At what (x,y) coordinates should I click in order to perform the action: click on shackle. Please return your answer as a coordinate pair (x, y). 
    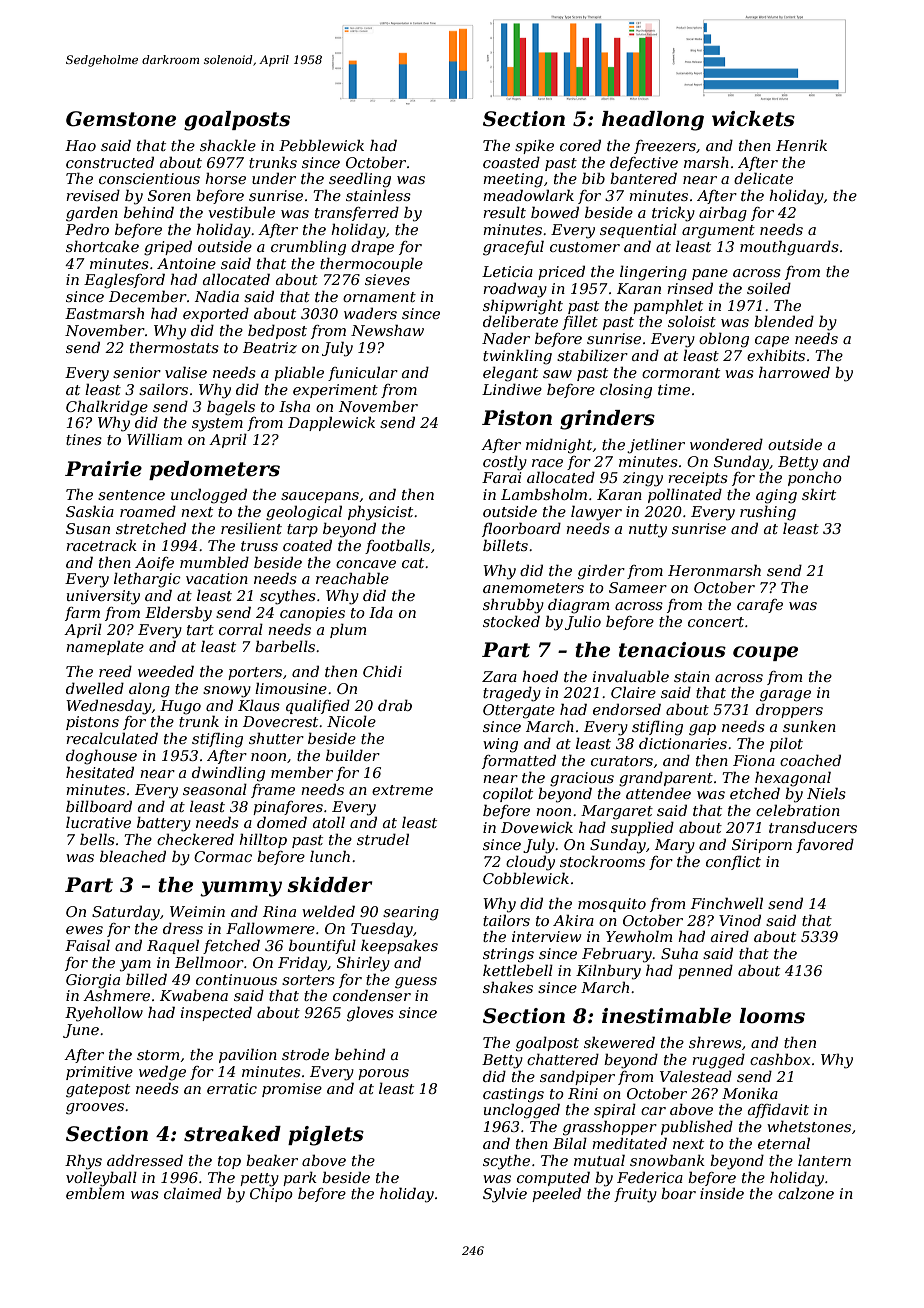
    Looking at the image, I should click on (228, 145).
